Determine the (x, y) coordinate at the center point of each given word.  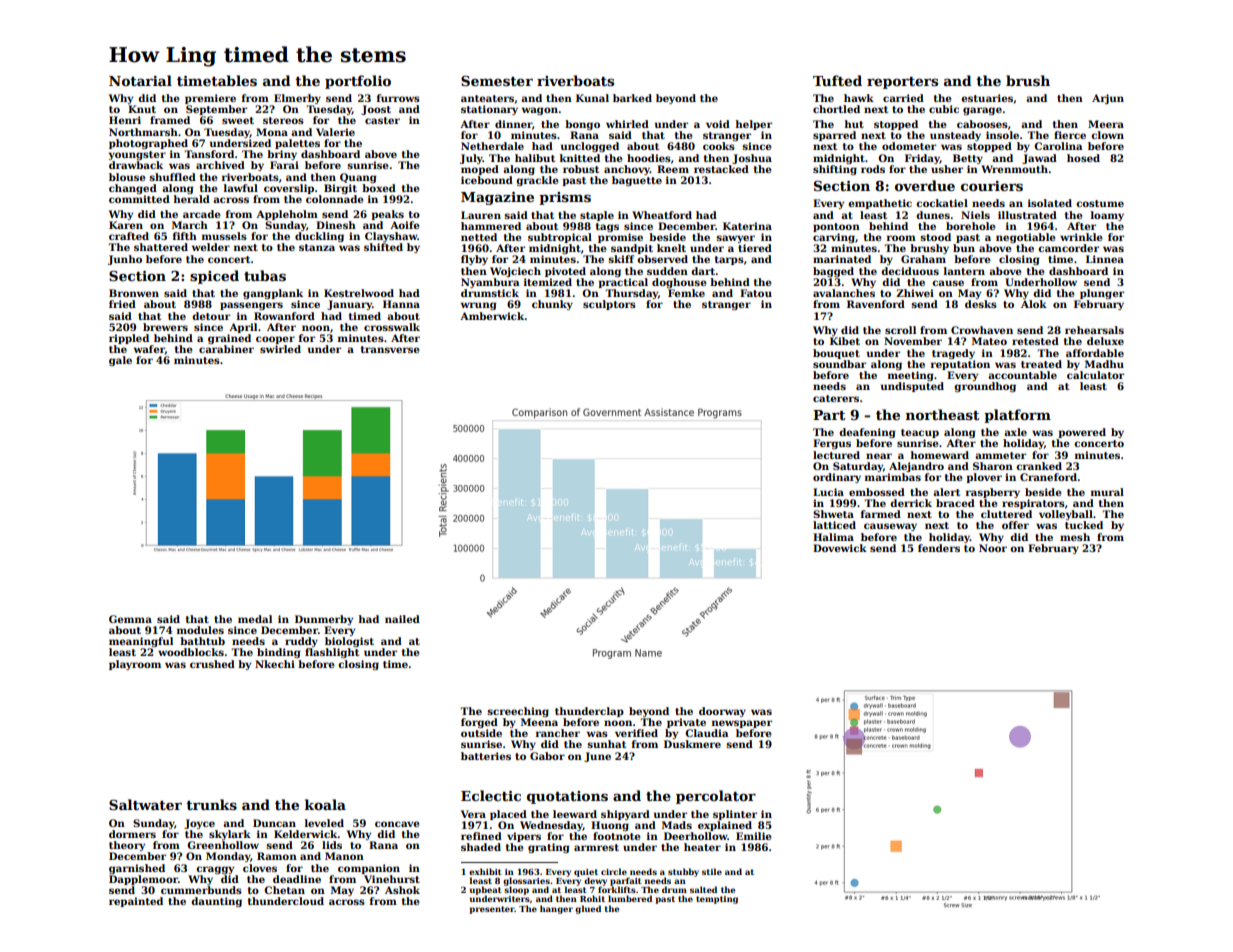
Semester (497, 81)
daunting (216, 902)
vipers (524, 837)
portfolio (358, 82)
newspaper (742, 724)
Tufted (837, 80)
